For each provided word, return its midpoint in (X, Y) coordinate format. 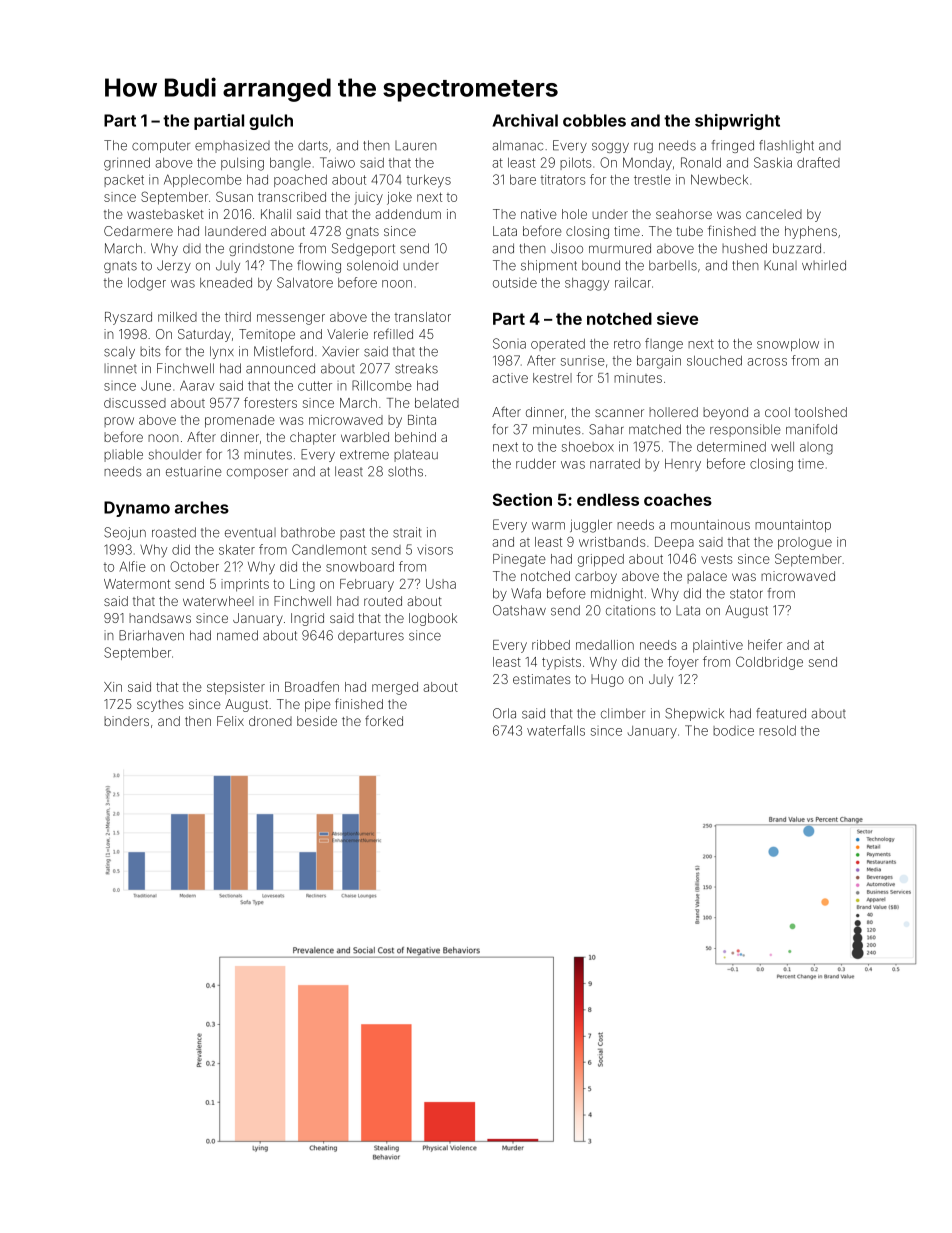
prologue (805, 543)
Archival (525, 120)
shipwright (737, 122)
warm (548, 526)
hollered (673, 412)
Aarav (197, 386)
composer (257, 473)
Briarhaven (151, 635)
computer (161, 147)
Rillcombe (382, 385)
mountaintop (793, 526)
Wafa (526, 593)
